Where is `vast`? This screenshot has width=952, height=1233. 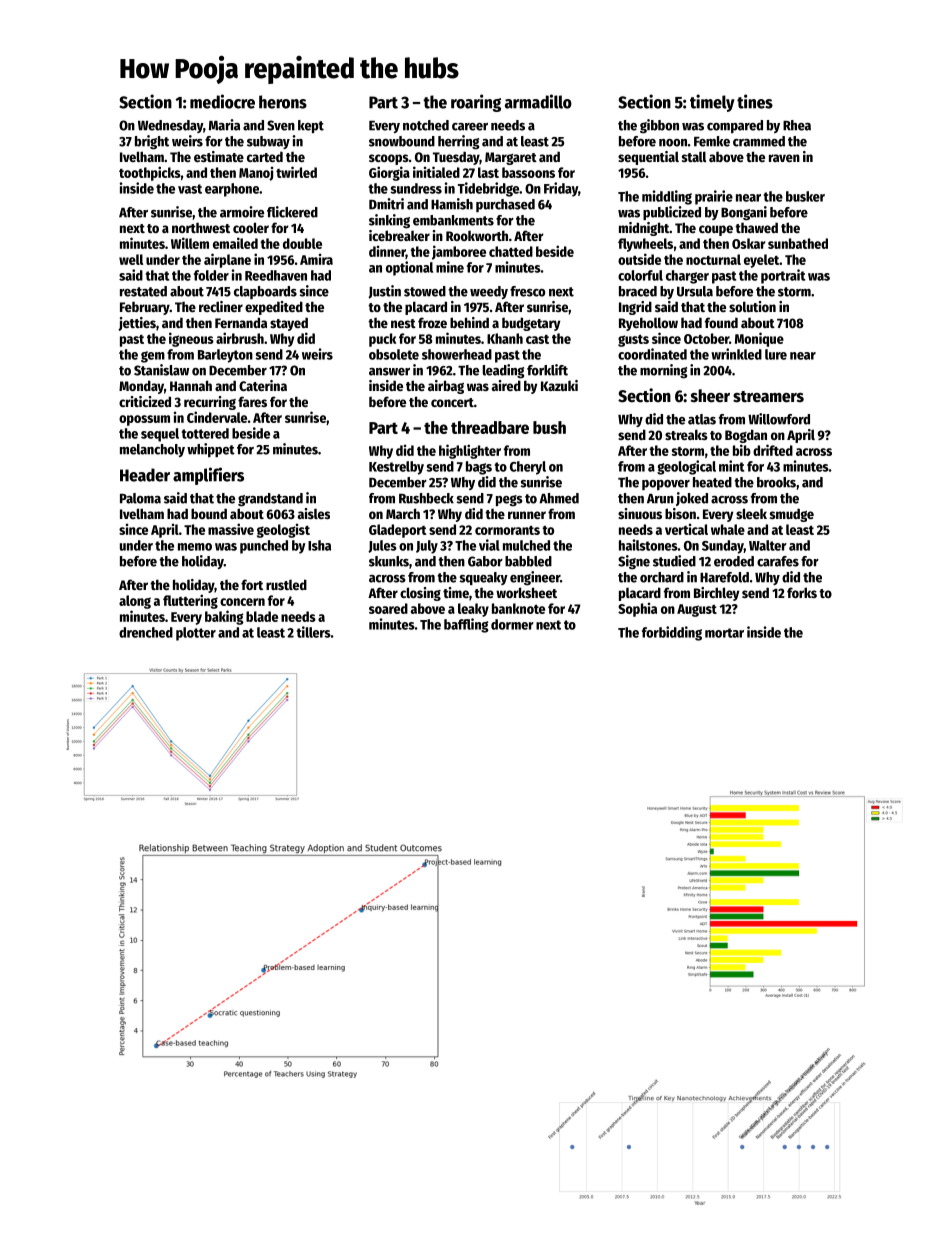 vast is located at coordinates (190, 189).
